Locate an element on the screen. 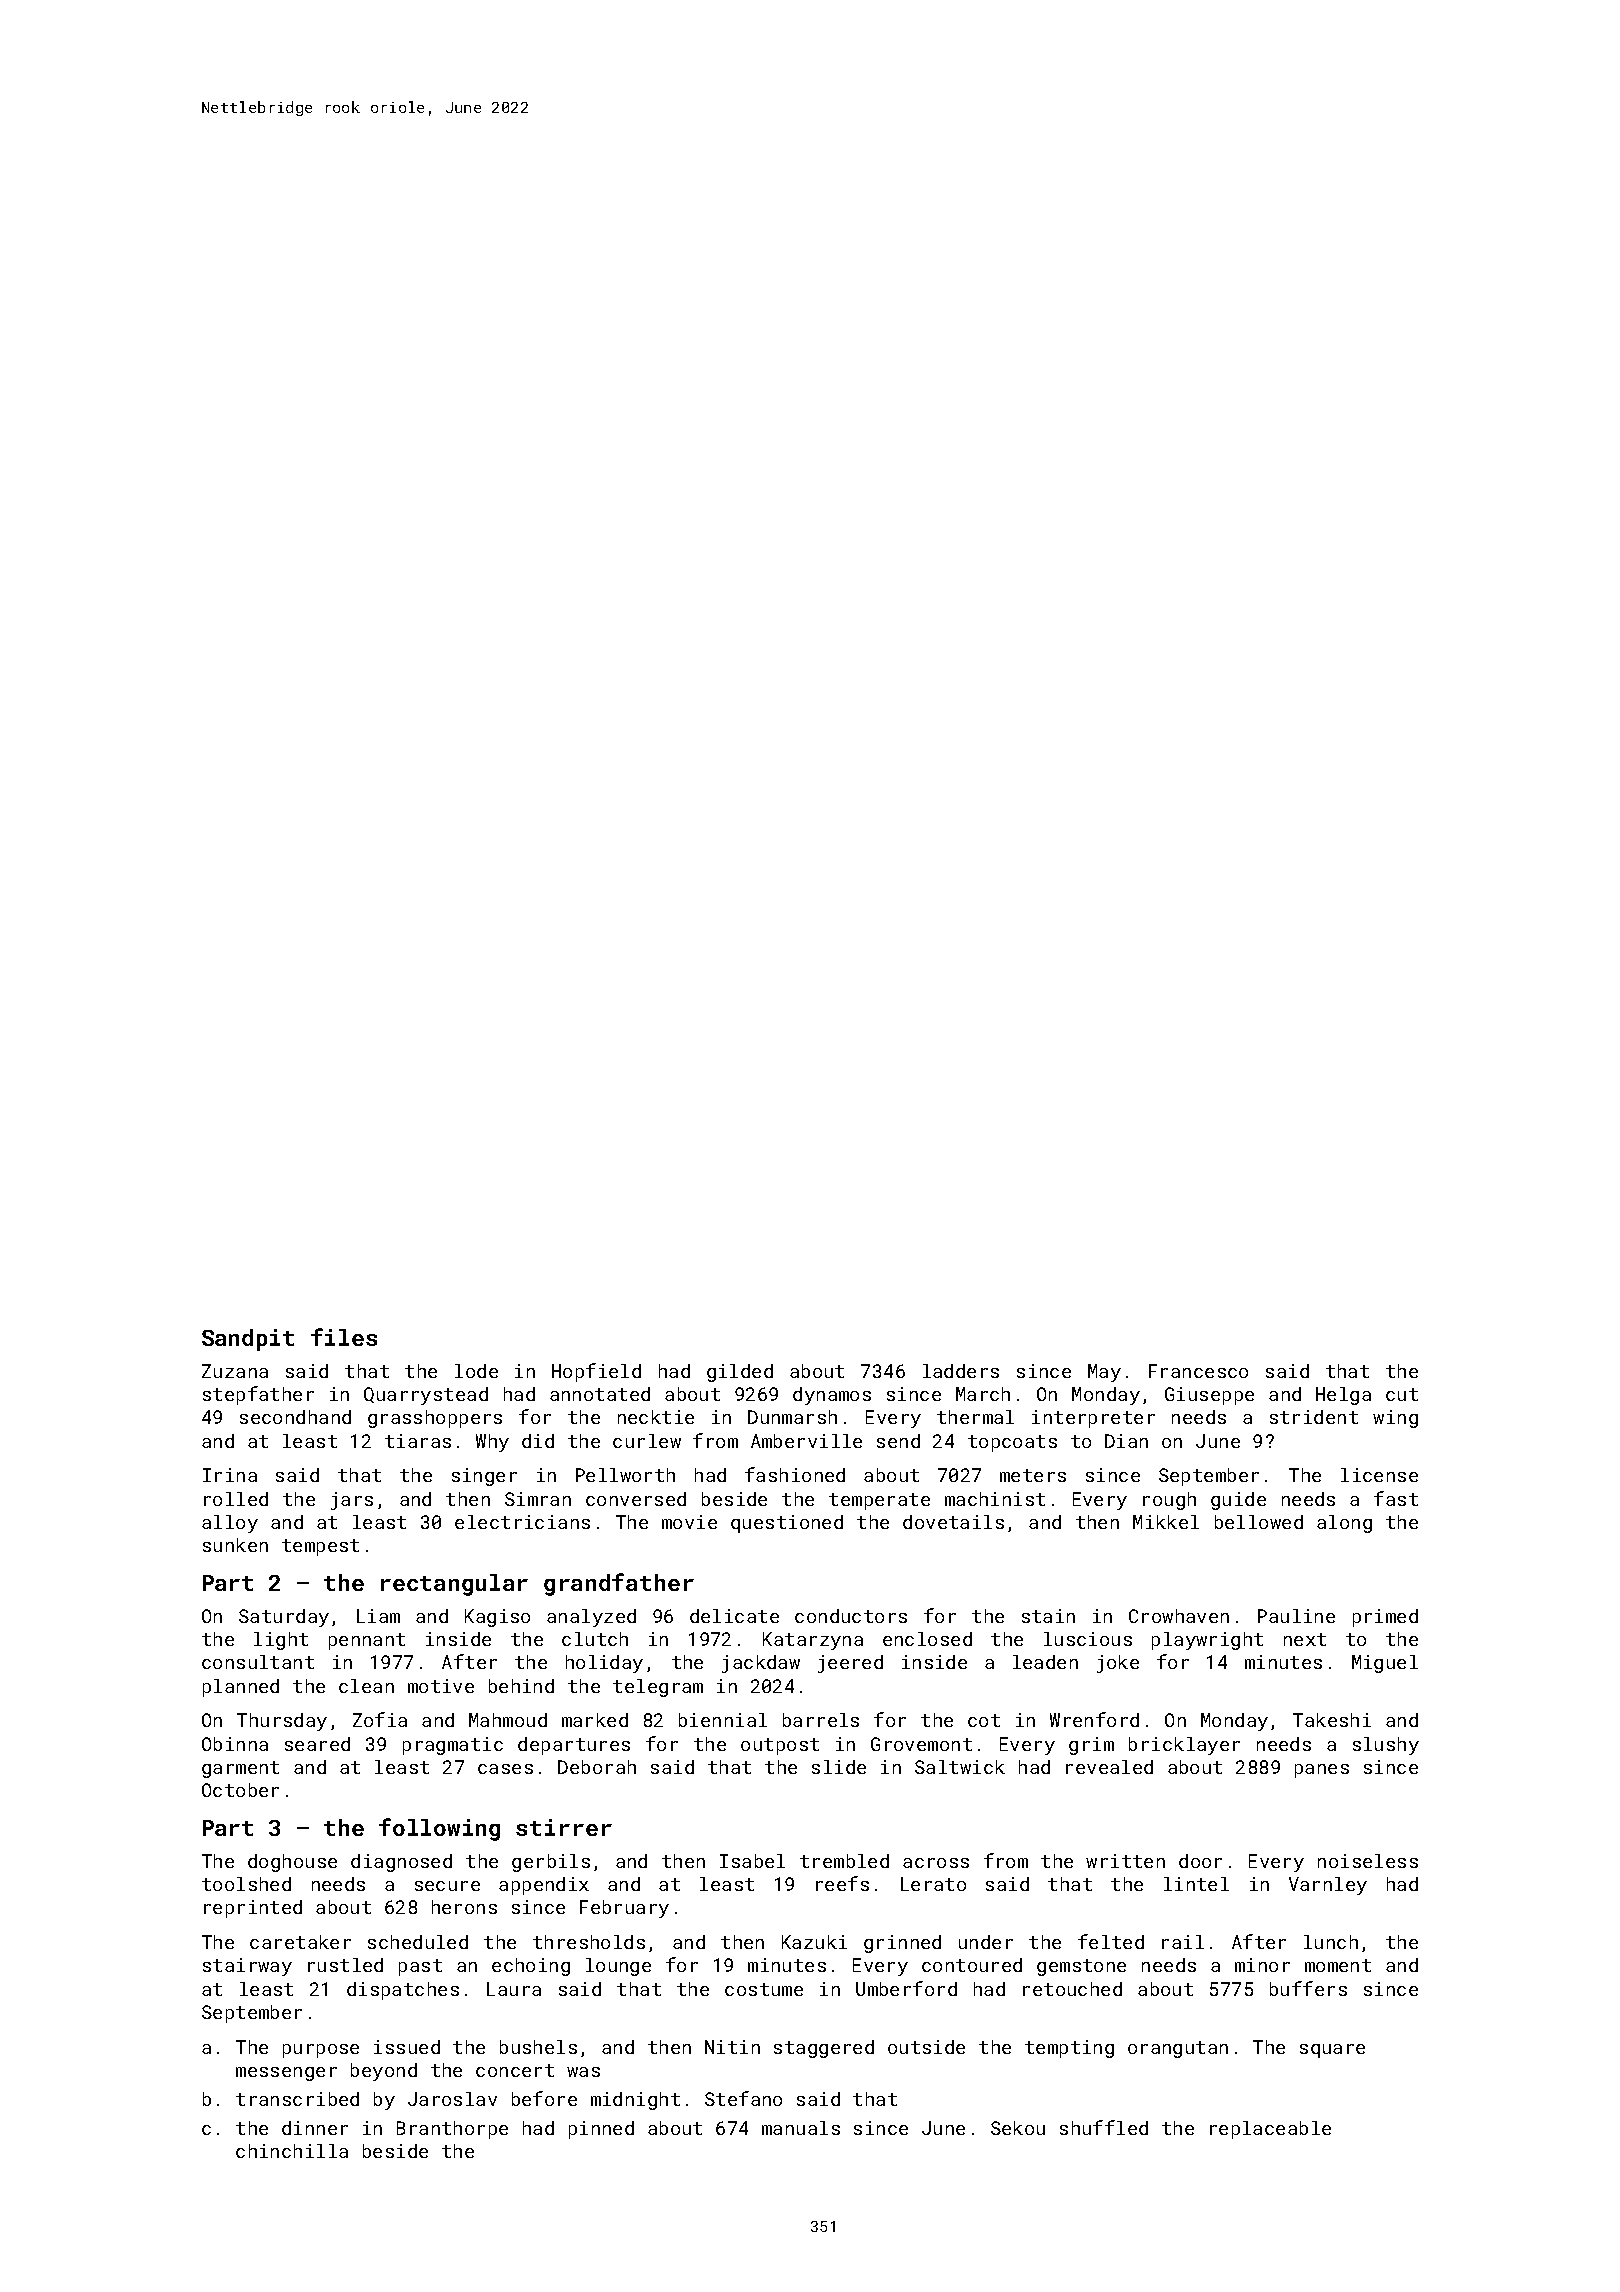  chinchilla is located at coordinates (292, 2151).
